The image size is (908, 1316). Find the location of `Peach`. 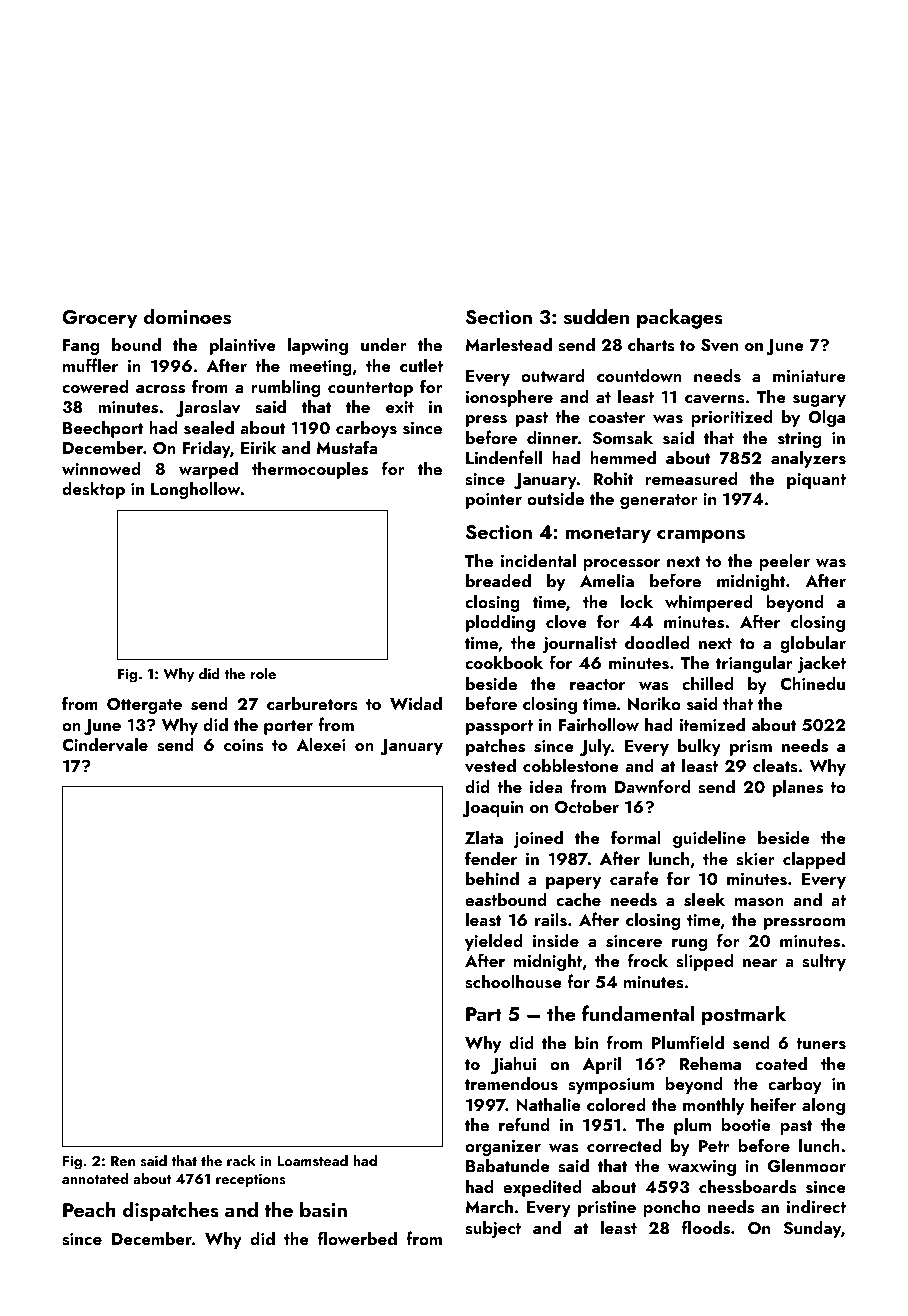

Peach is located at coordinates (89, 1209).
